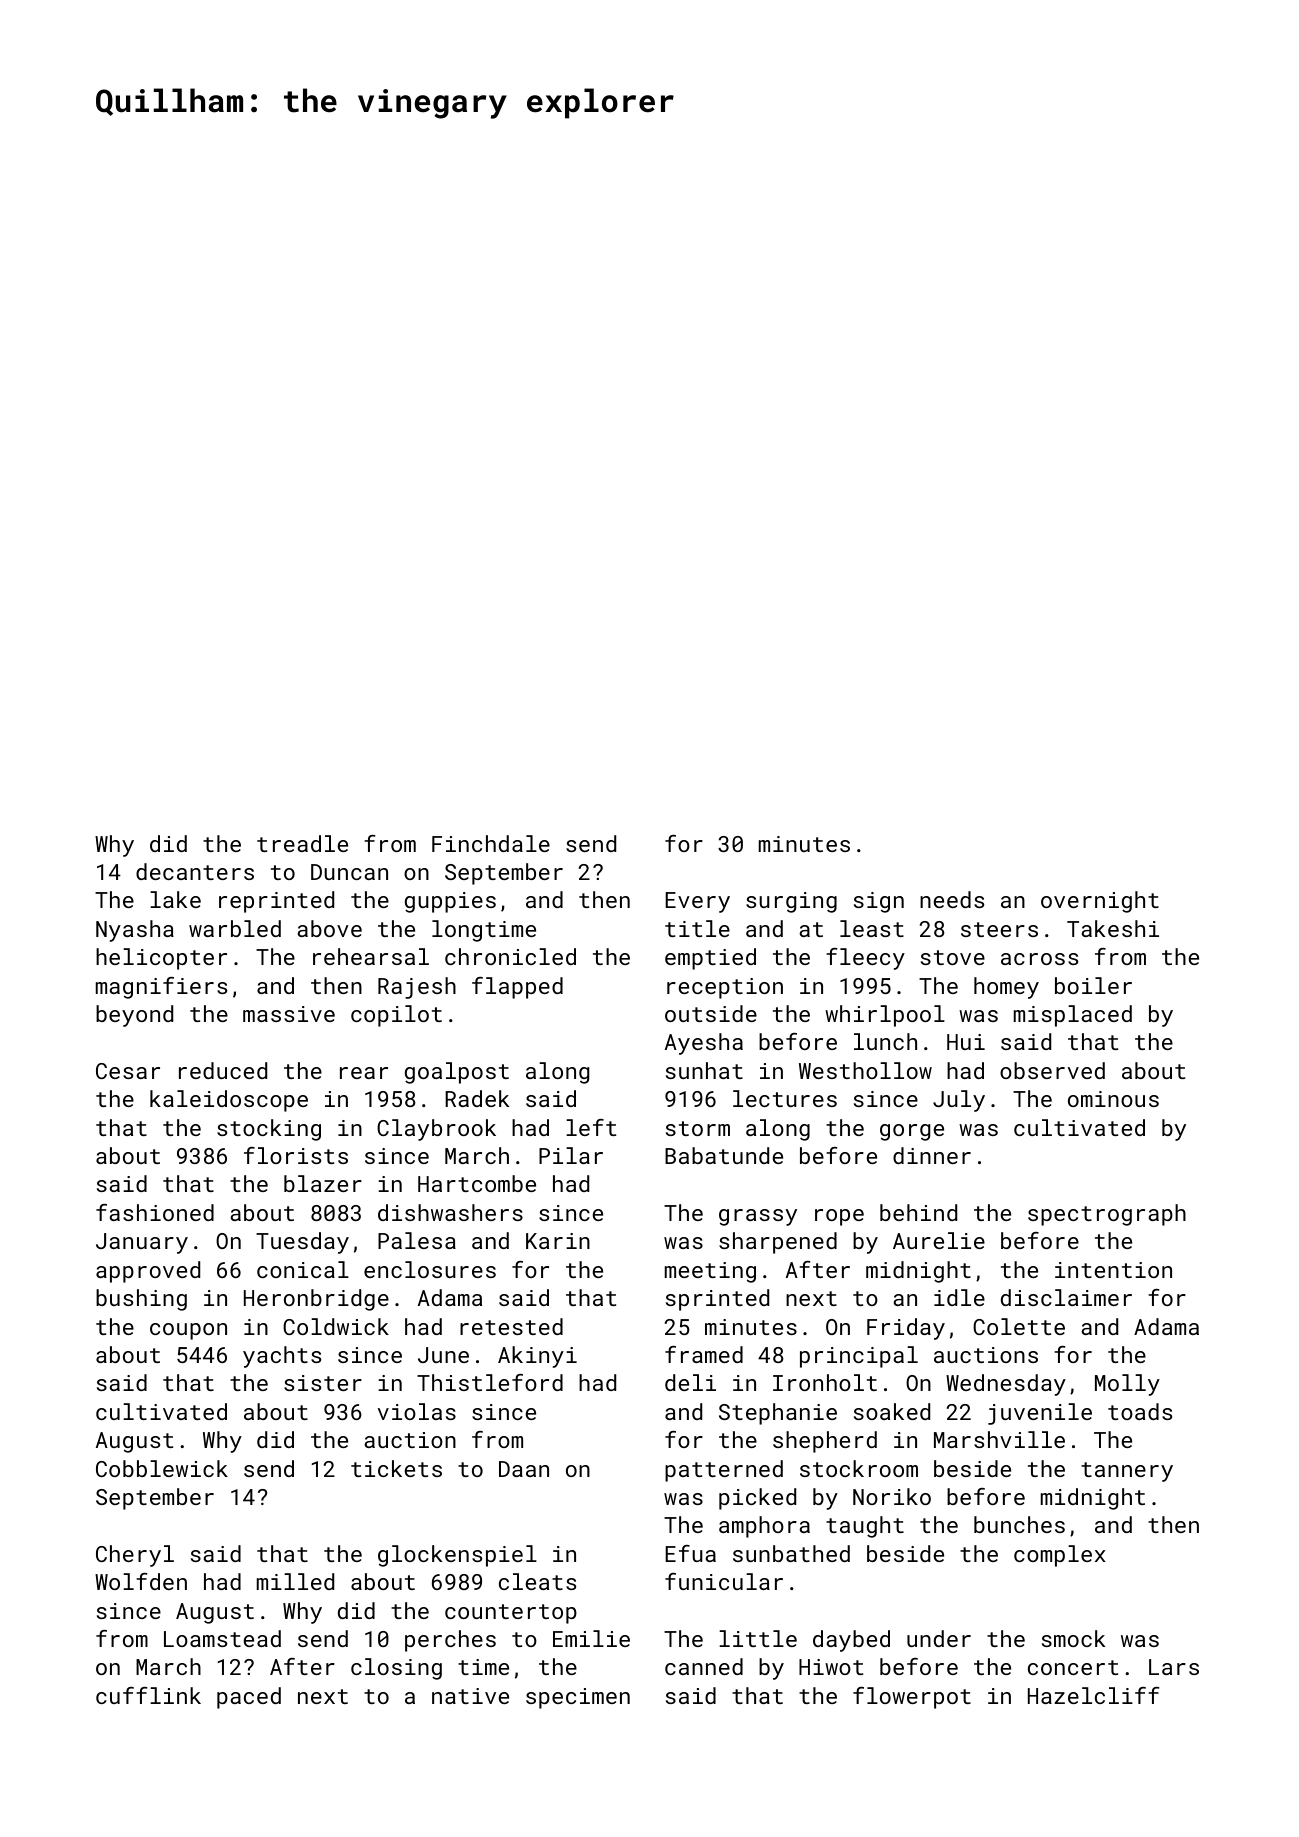  What do you see at coordinates (1113, 1099) in the page?
I see `ominous` at bounding box center [1113, 1099].
